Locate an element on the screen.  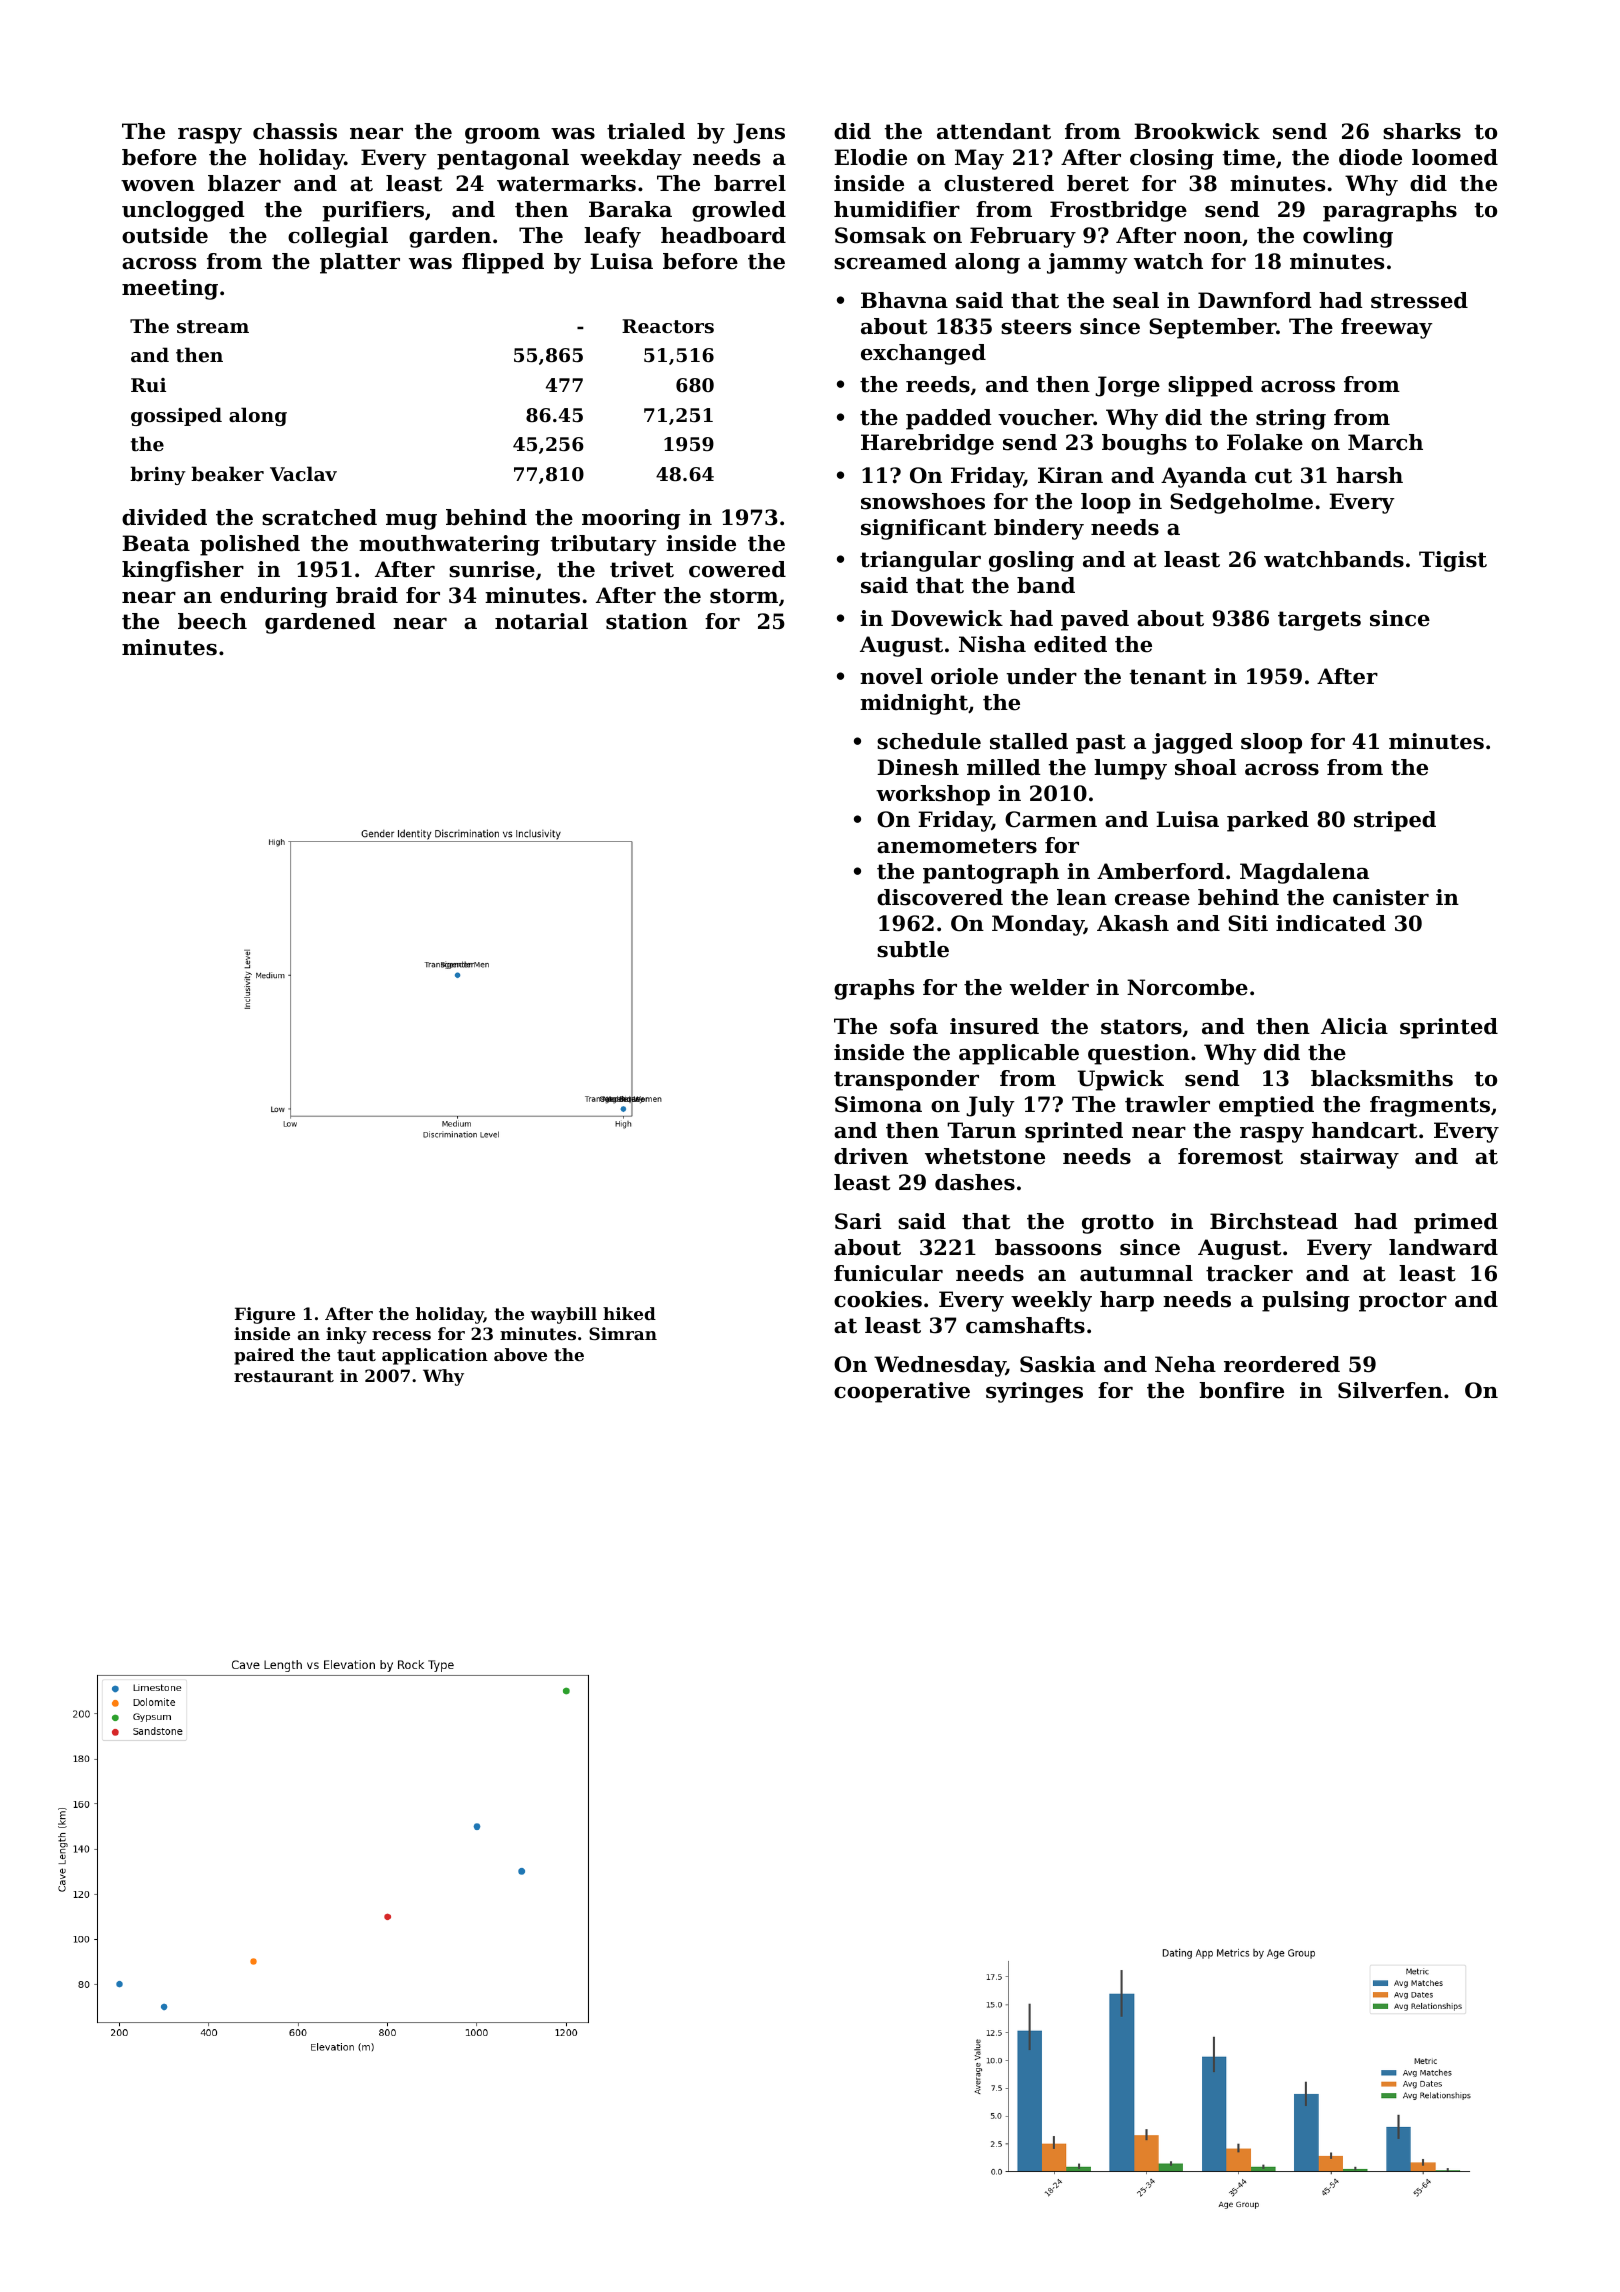
indicated is located at coordinates (1331, 923).
